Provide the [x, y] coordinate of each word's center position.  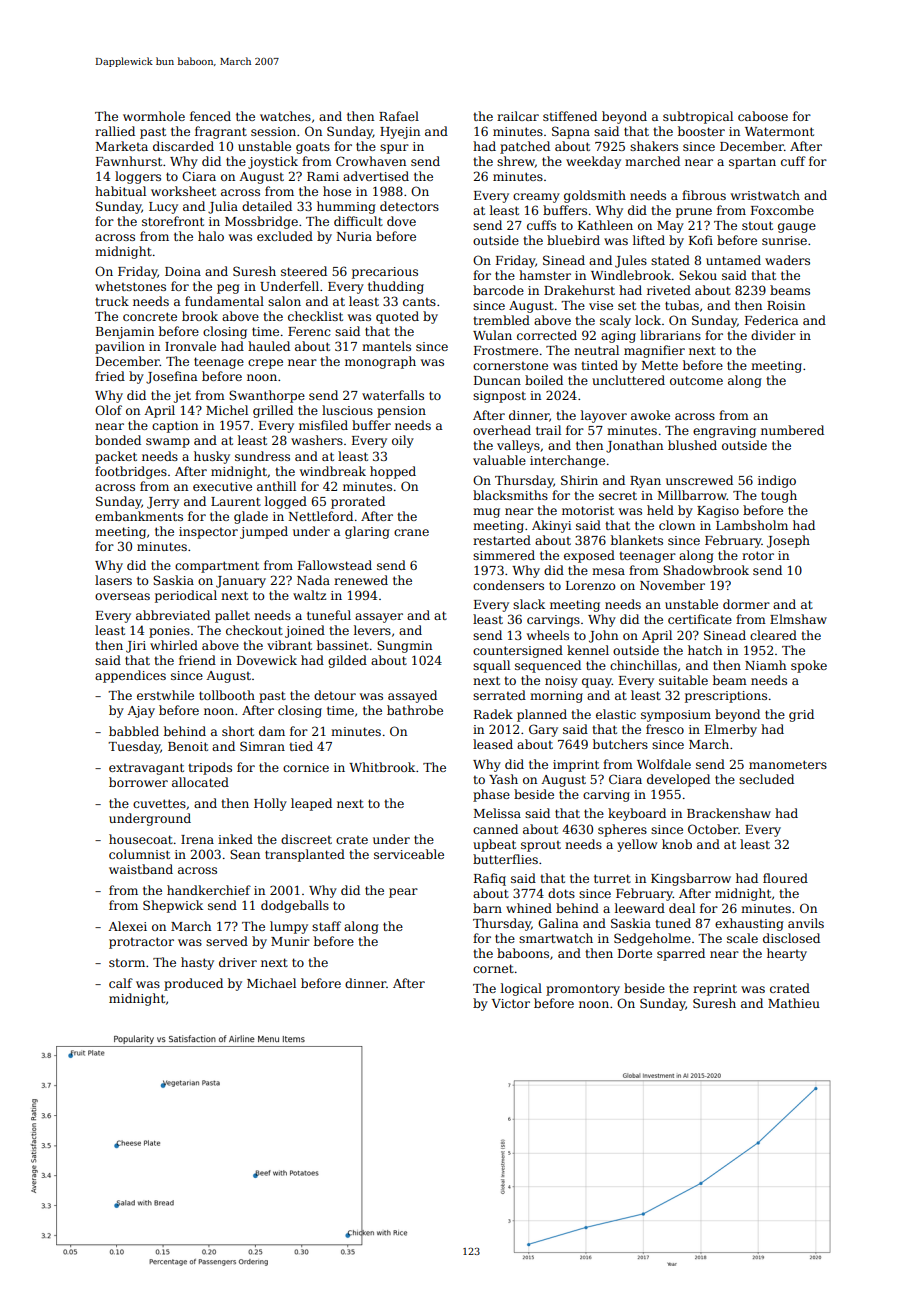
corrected [547, 335]
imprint [576, 766]
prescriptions [726, 697]
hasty [197, 963]
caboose [763, 116]
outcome [696, 380]
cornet [493, 968]
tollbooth [227, 695]
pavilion [120, 347]
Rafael [399, 116]
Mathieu [794, 1003]
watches [285, 116]
